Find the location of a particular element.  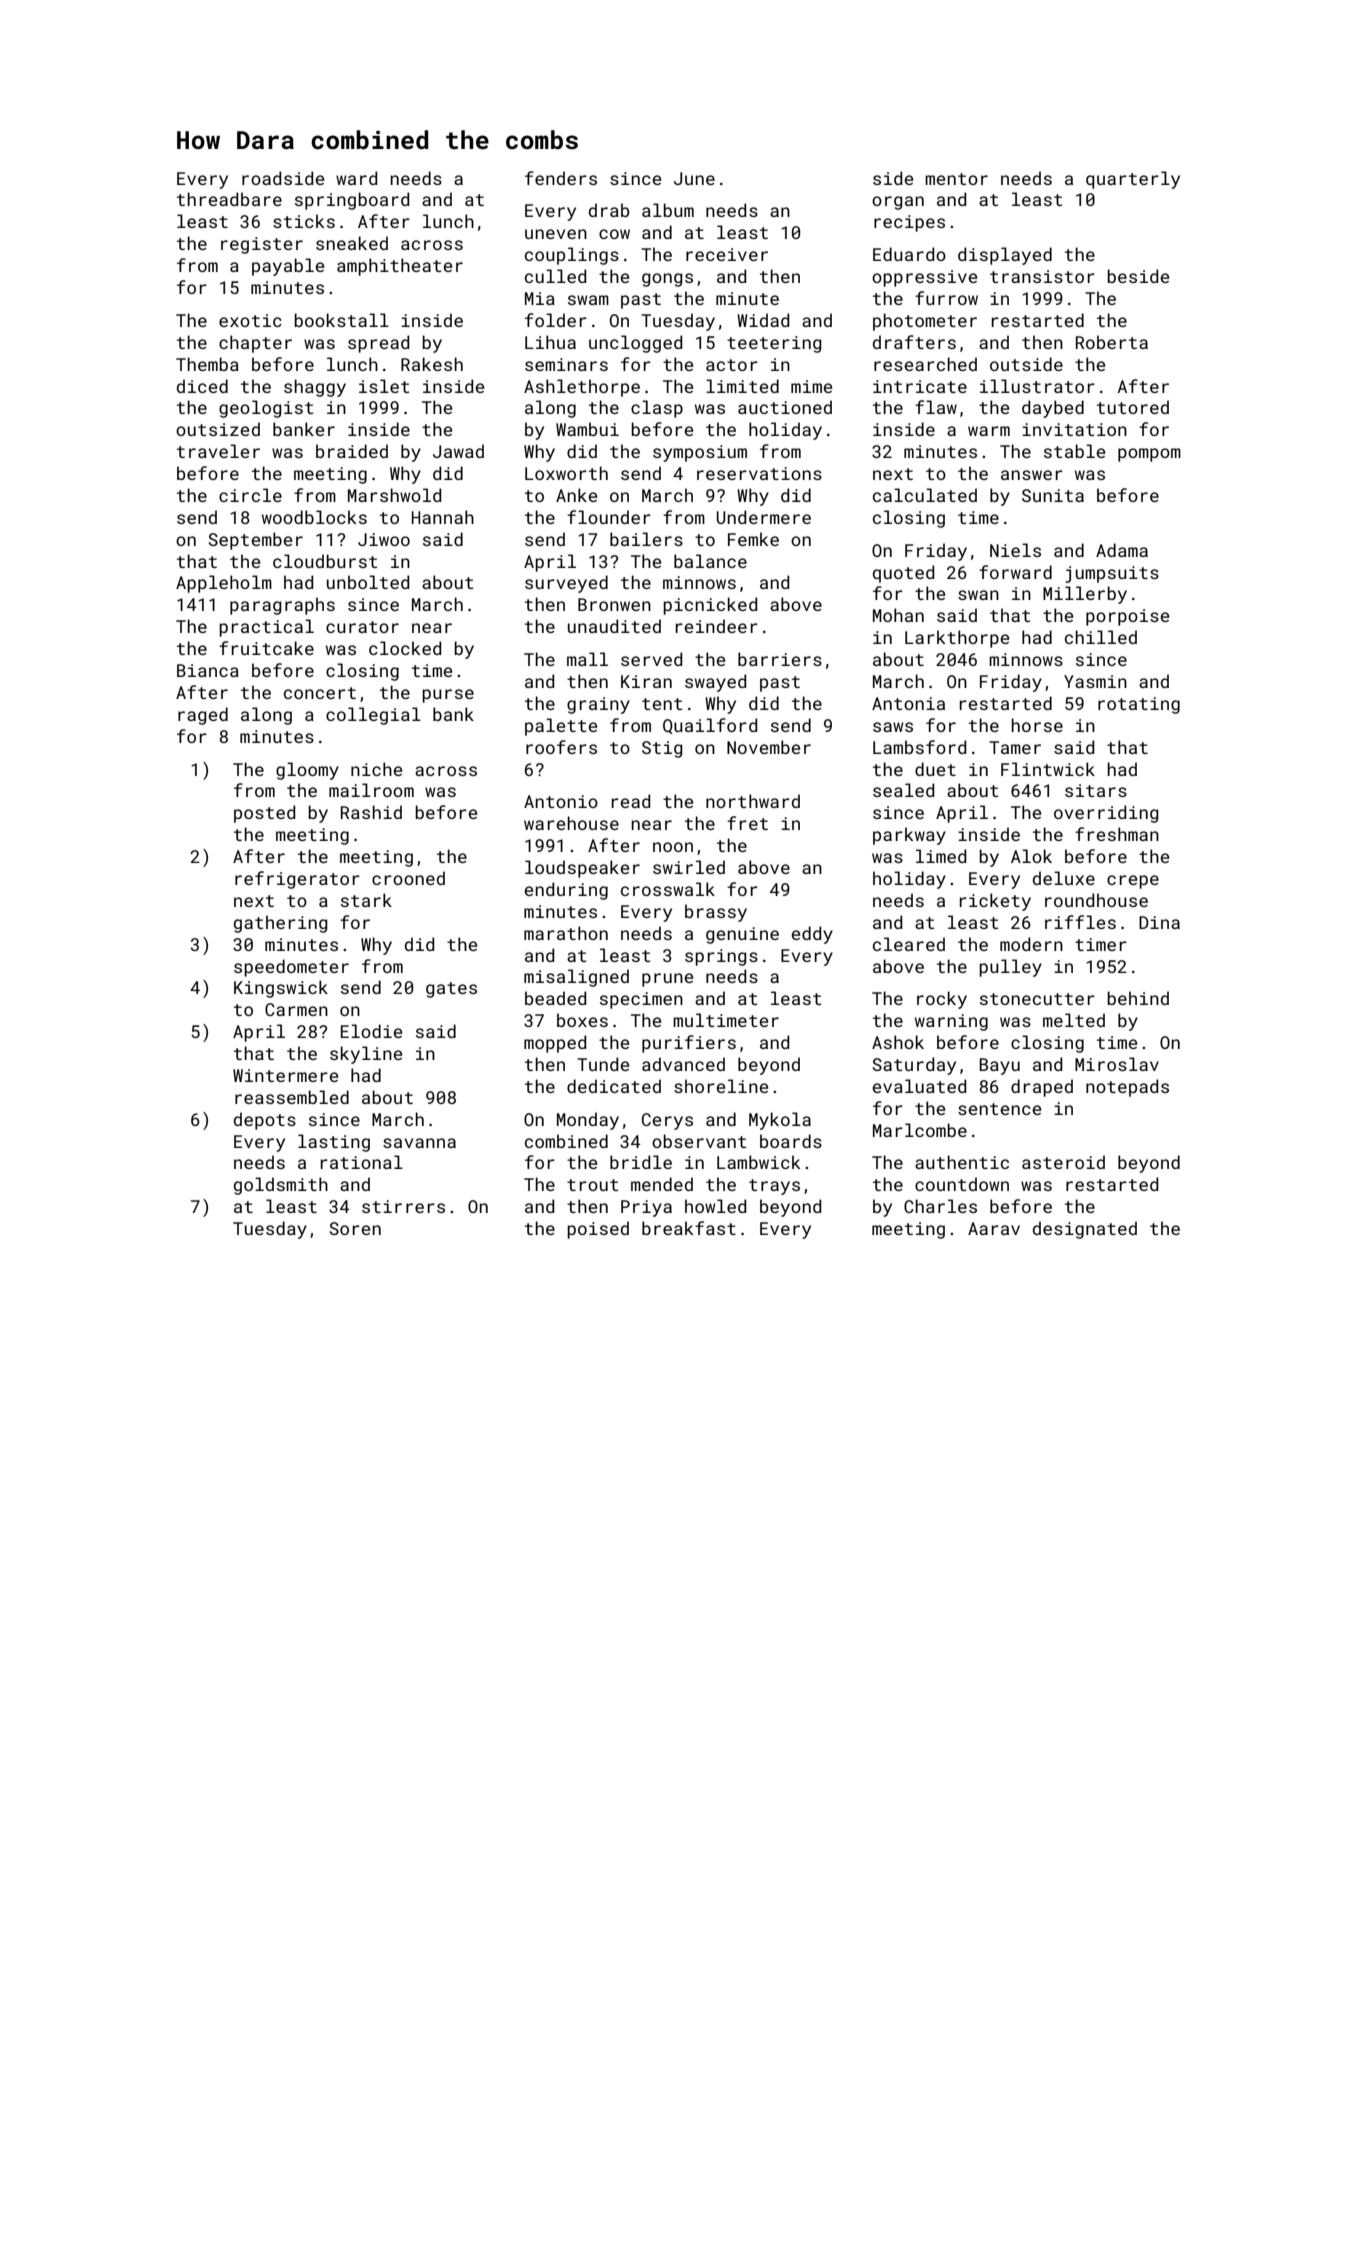

quarterly is located at coordinates (1133, 180).
